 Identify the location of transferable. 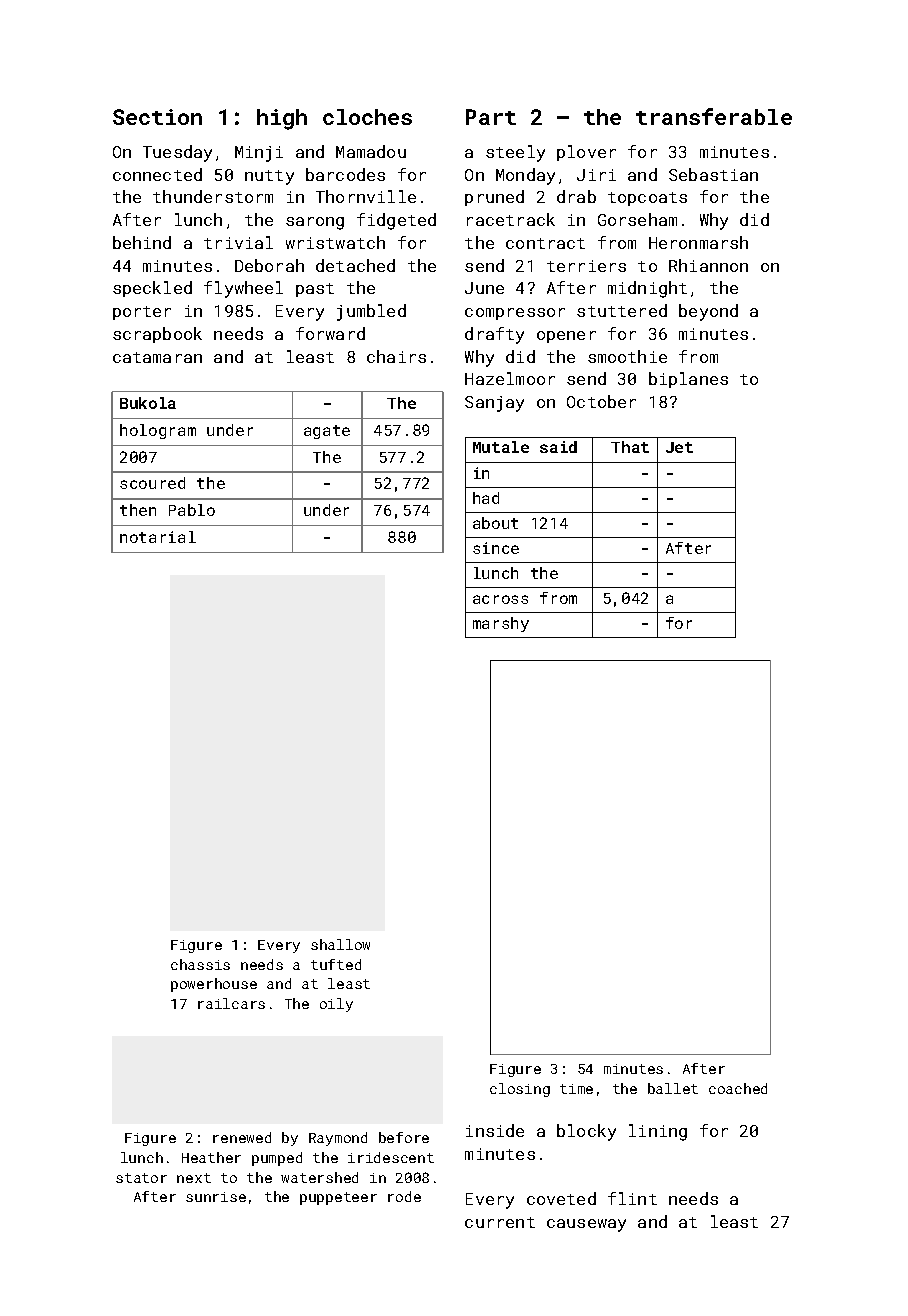
(714, 116).
